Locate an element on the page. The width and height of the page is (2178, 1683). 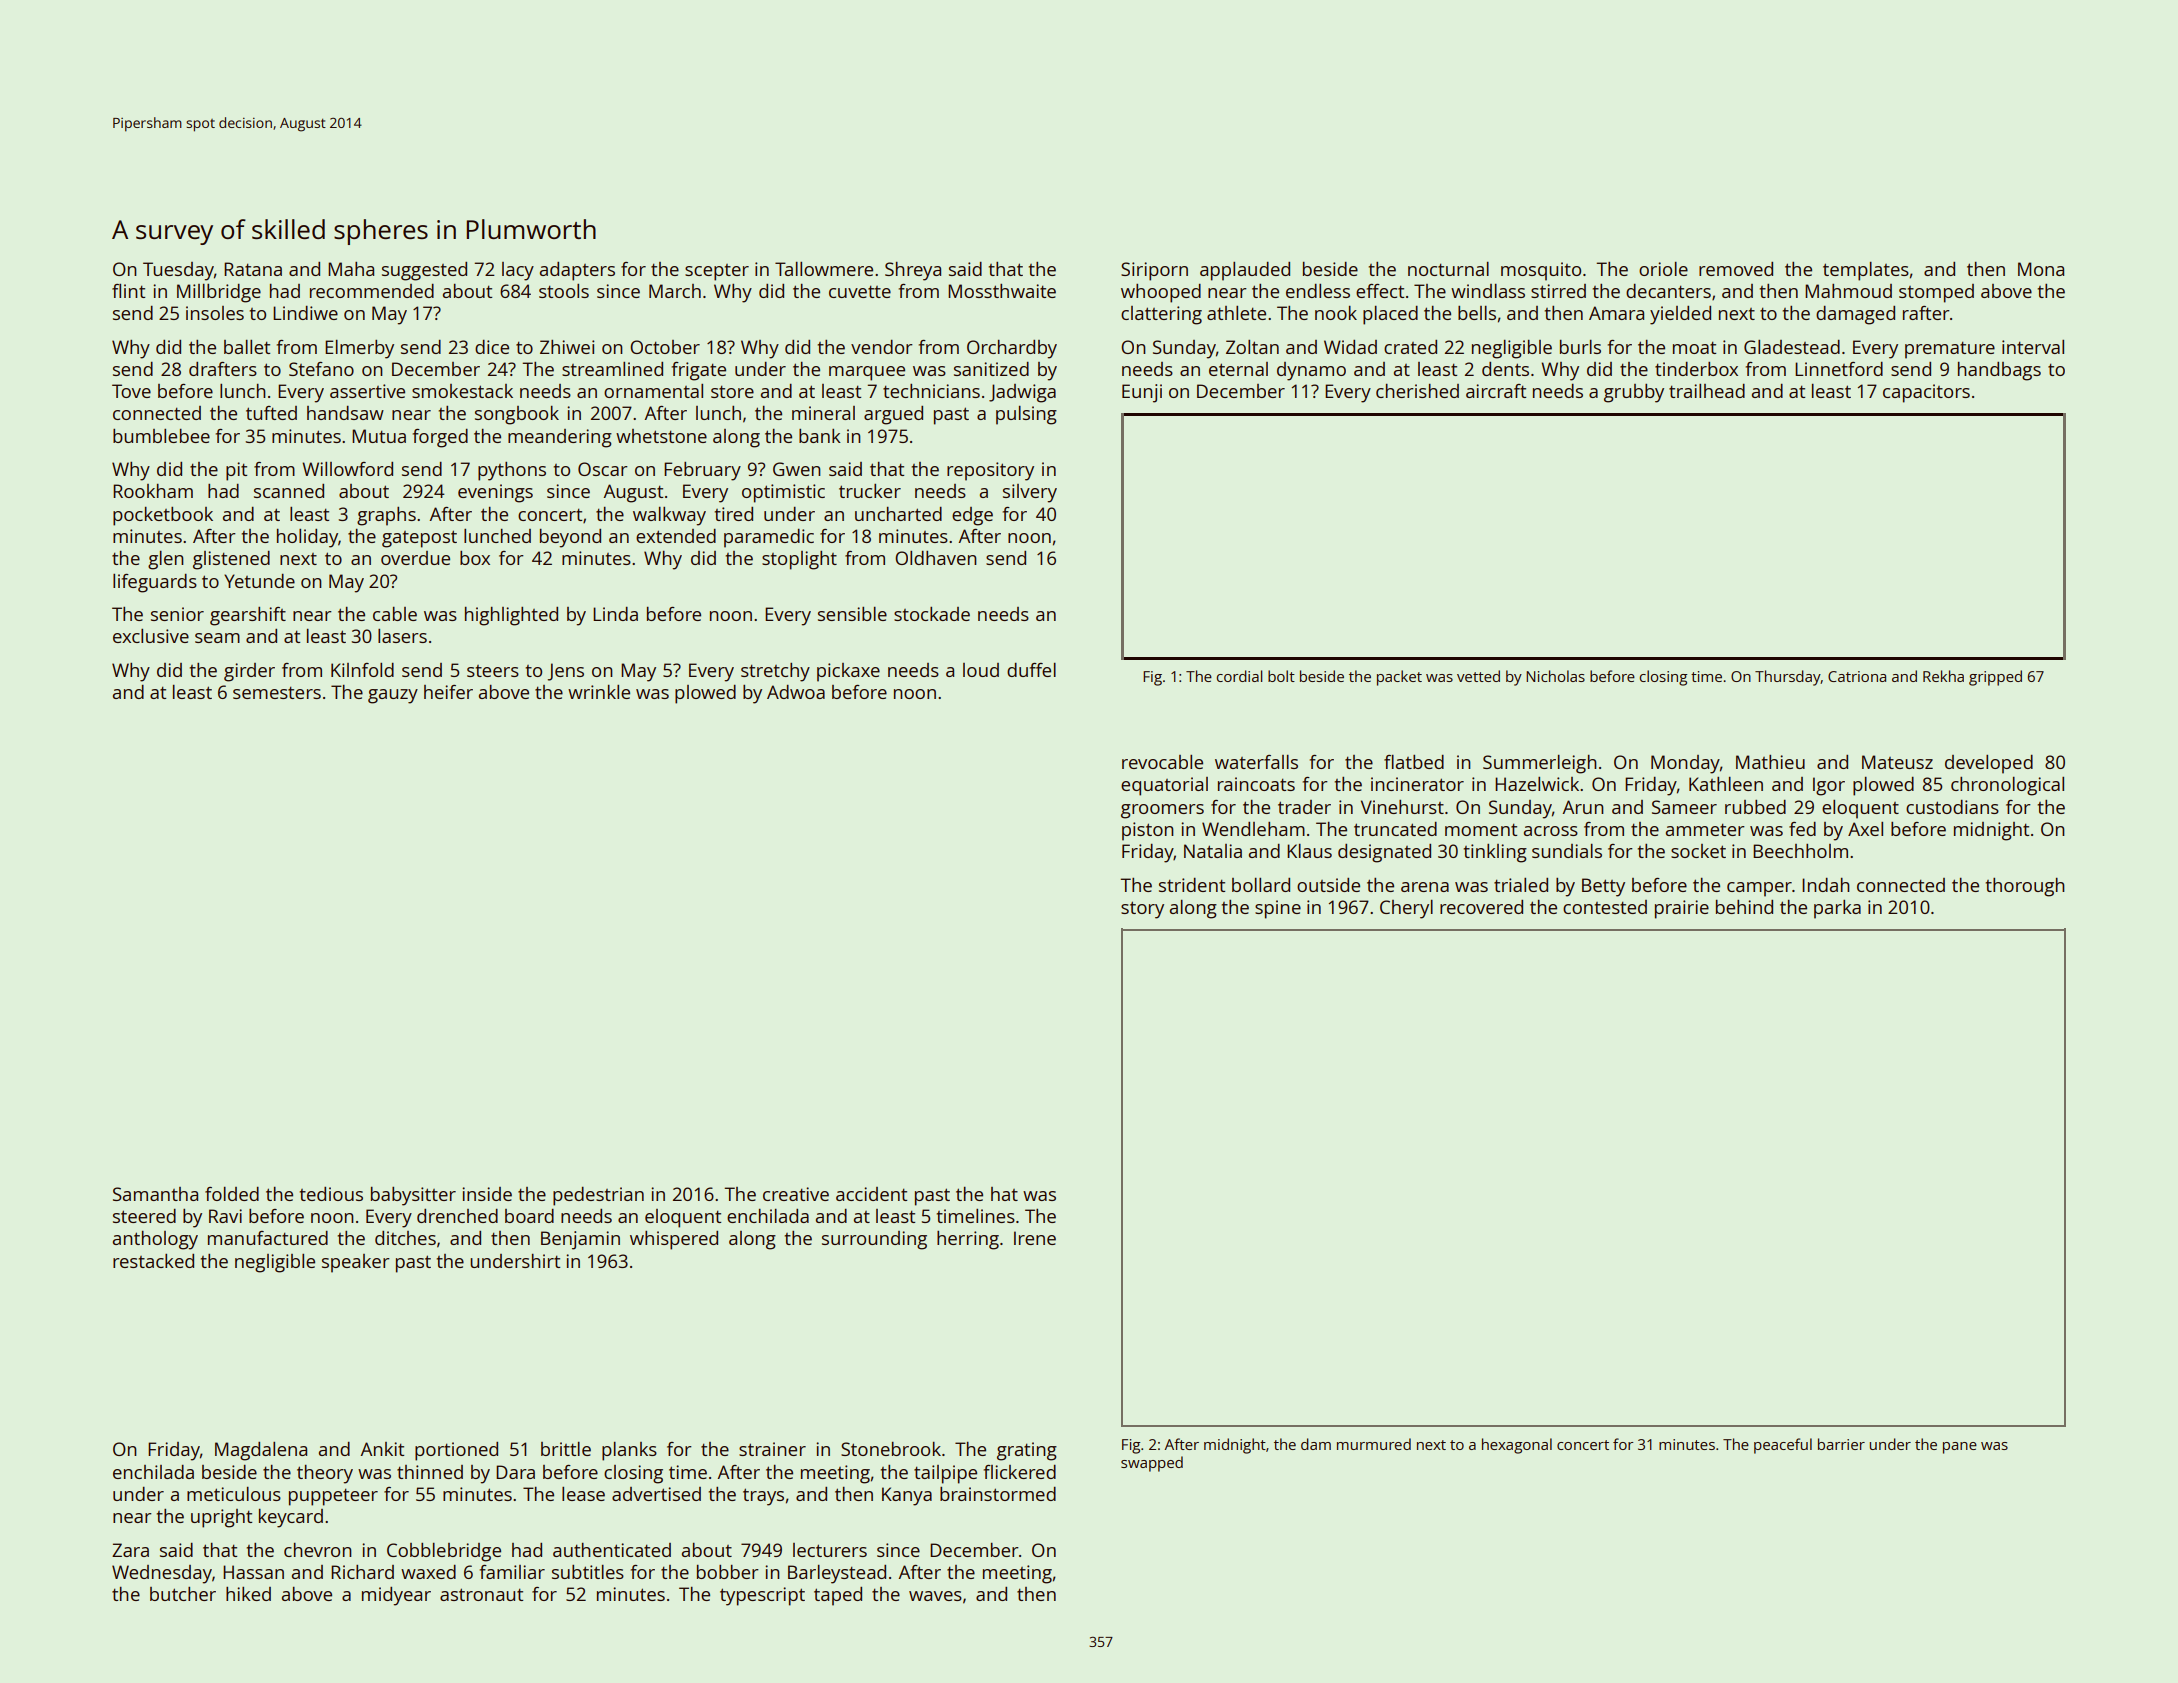
barrier is located at coordinates (1841, 1444).
